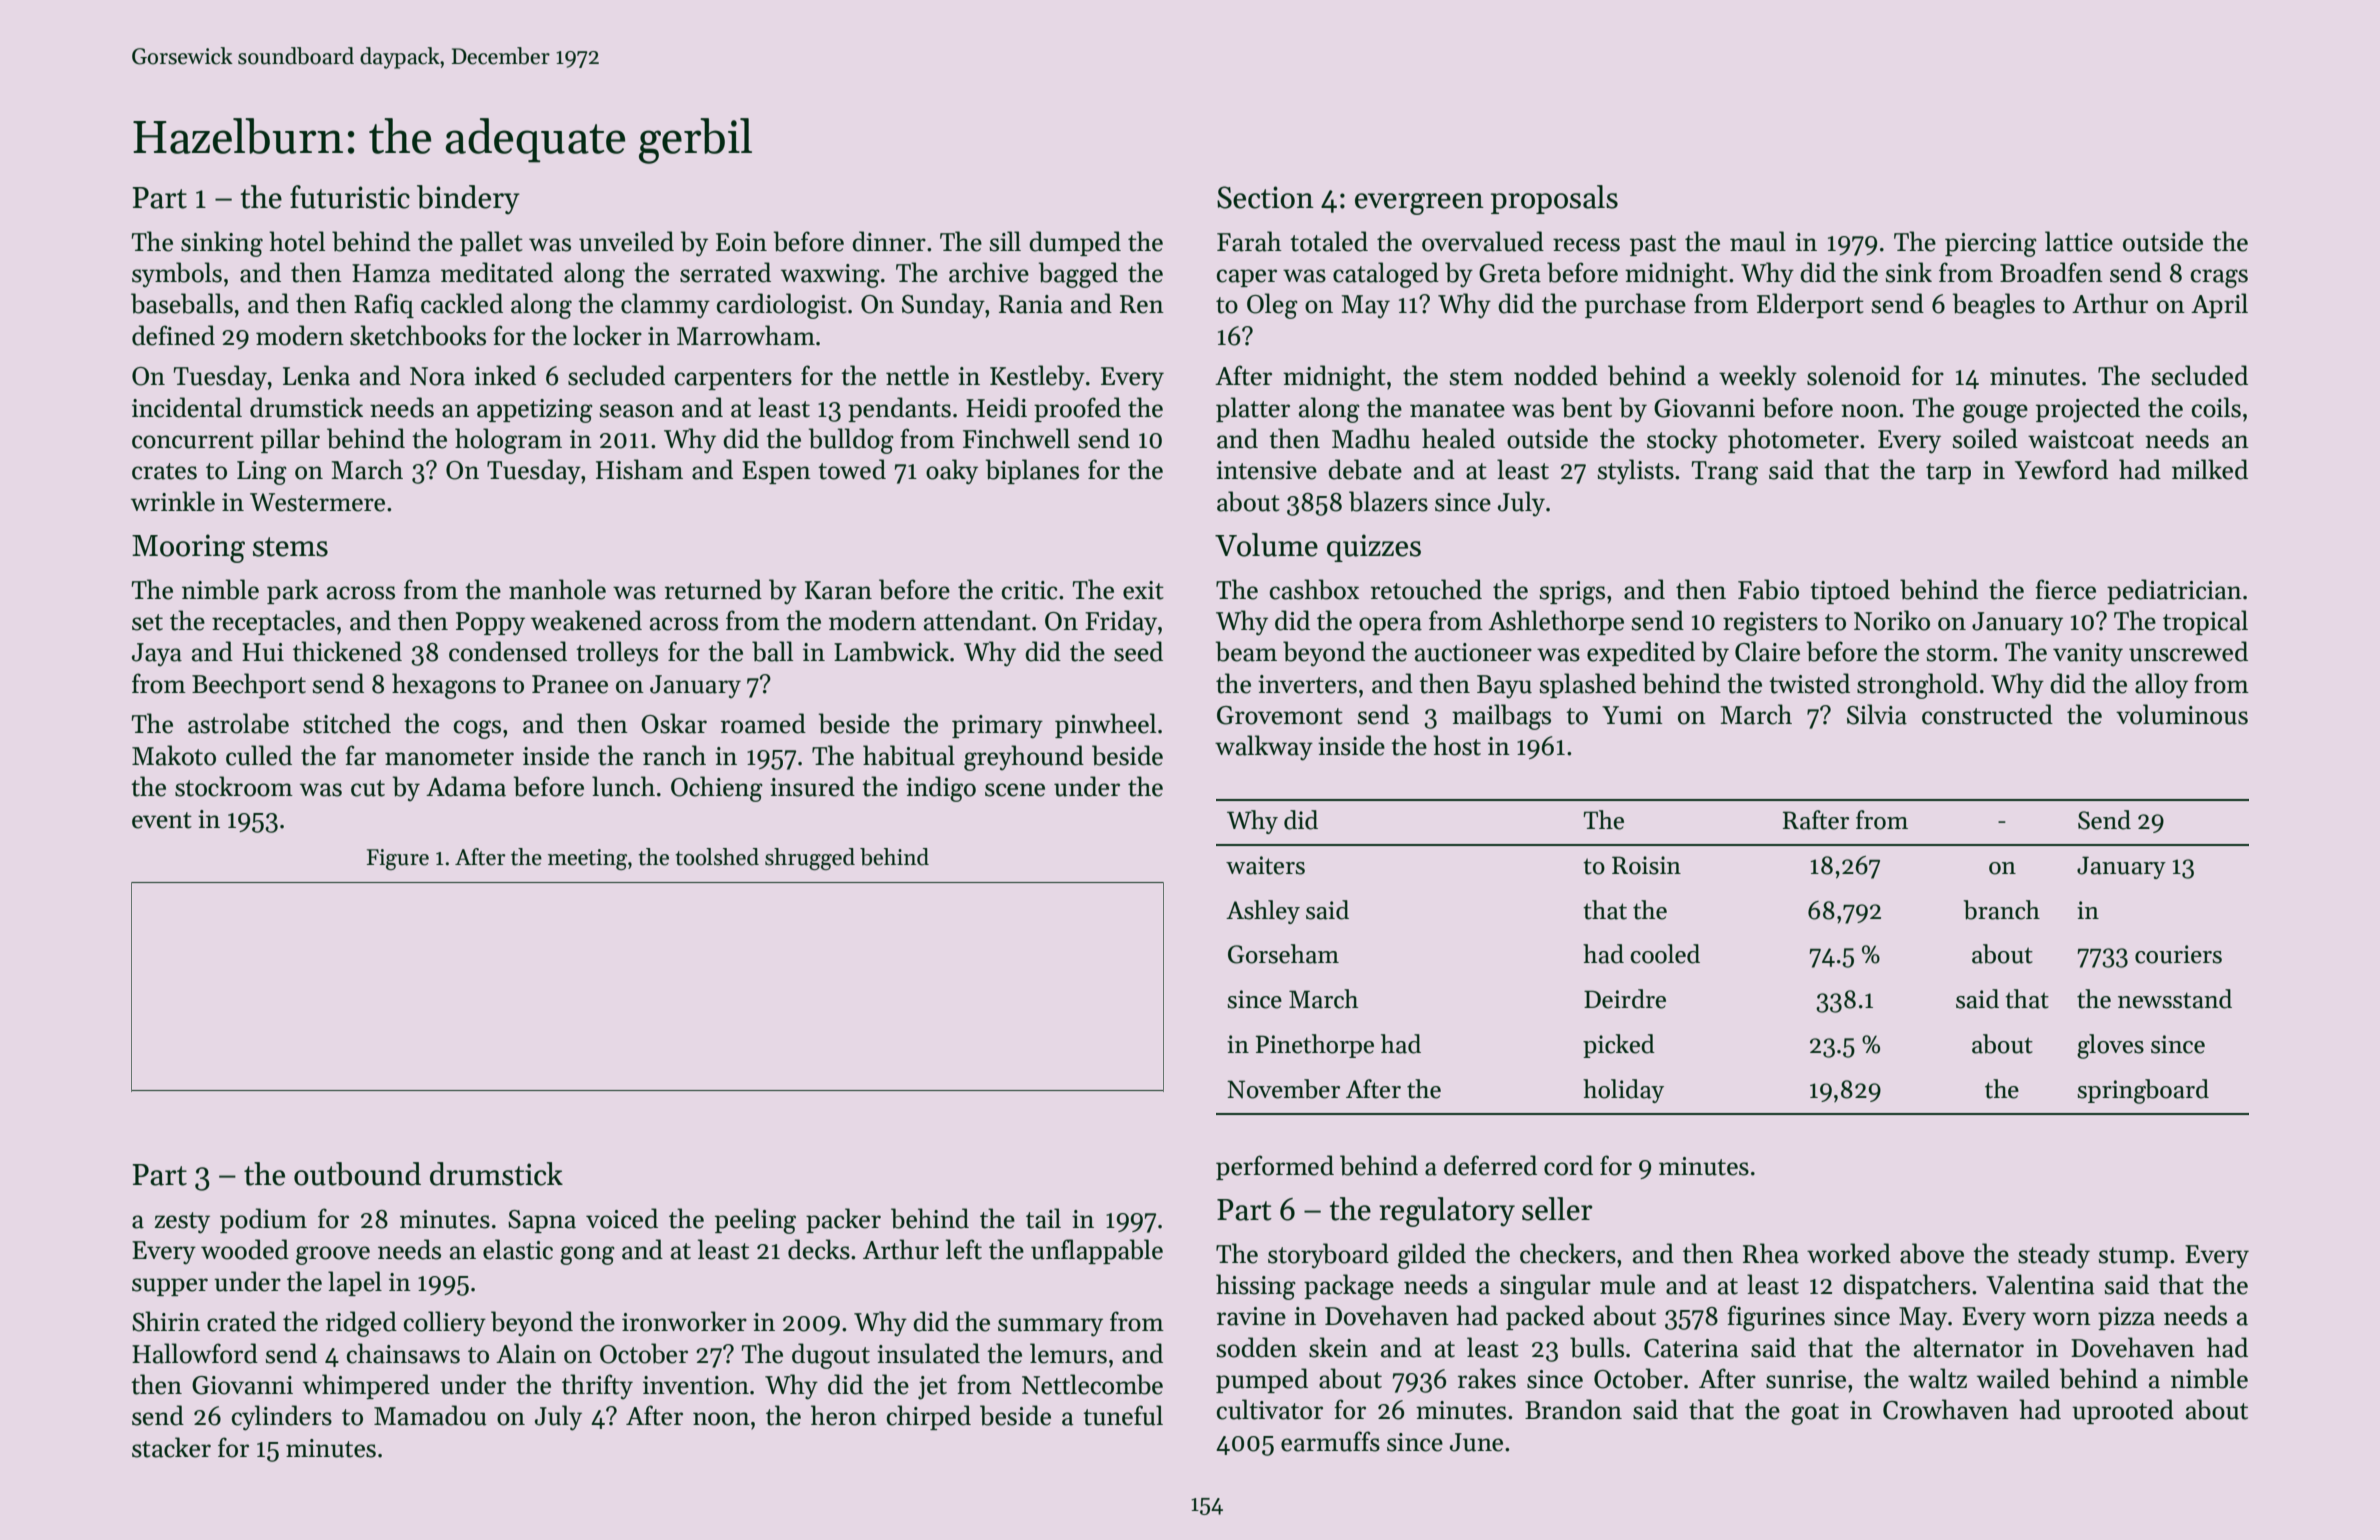 The image size is (2380, 1540). Describe the element at coordinates (1501, 717) in the image. I see `mailbags` at that location.
